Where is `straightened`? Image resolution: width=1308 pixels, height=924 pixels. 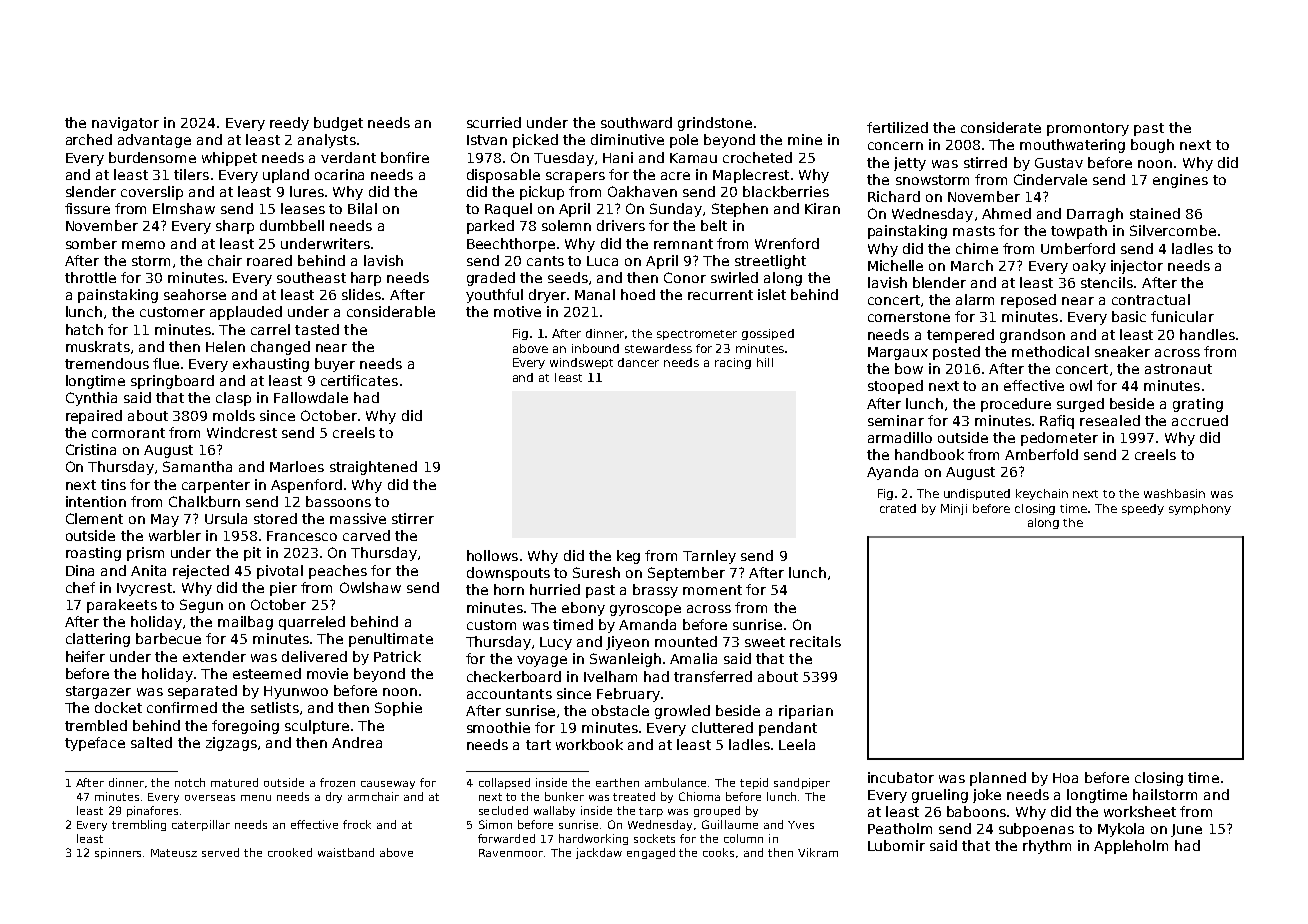
straightened is located at coordinates (373, 468).
